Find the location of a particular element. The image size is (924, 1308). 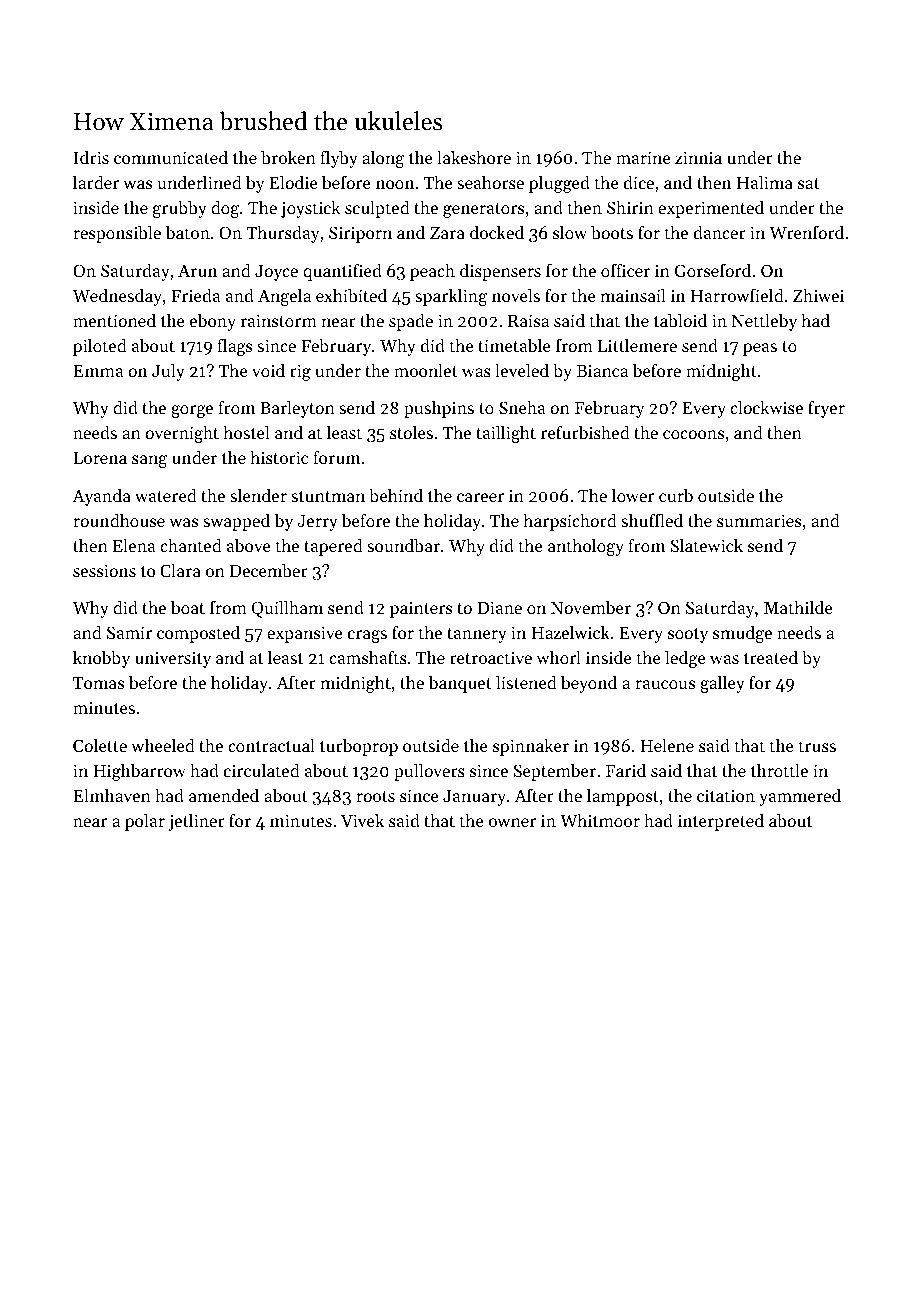

jetliner is located at coordinates (197, 822).
